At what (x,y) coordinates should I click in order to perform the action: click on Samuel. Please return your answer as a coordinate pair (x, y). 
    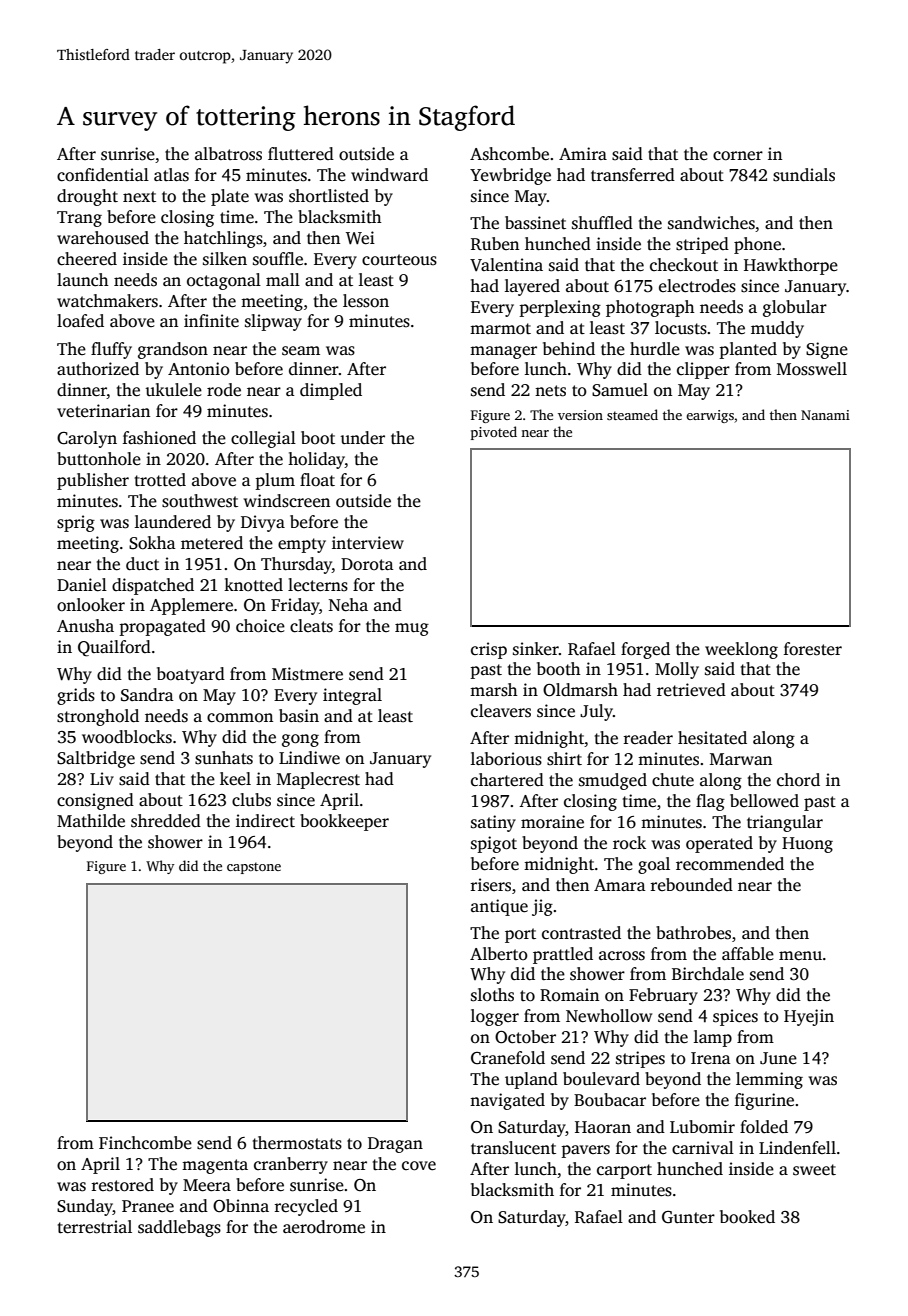
    Looking at the image, I should click on (620, 390).
